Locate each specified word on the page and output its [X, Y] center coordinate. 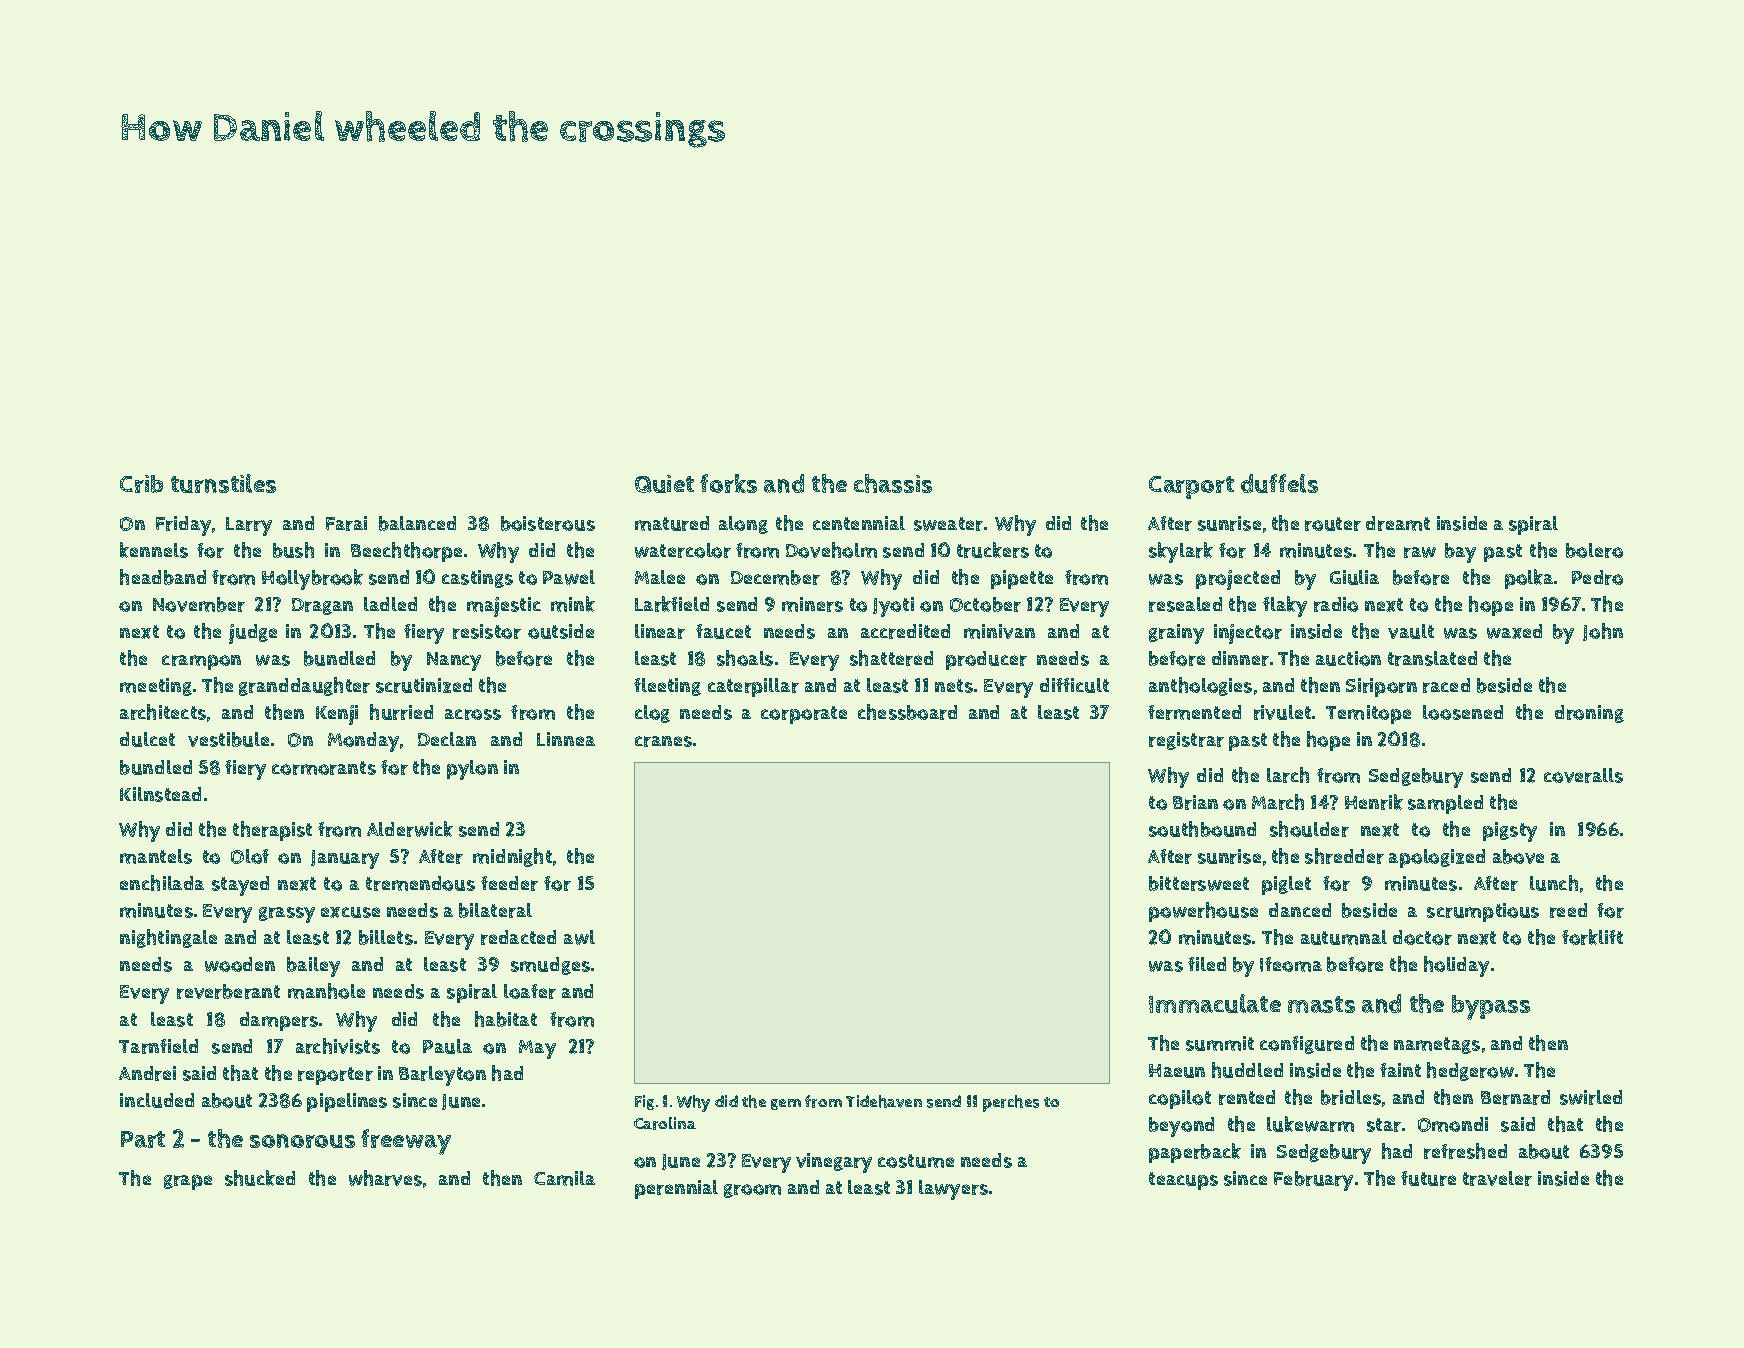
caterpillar [753, 687]
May [537, 1049]
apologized [1437, 858]
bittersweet [1199, 883]
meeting [156, 687]
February [1313, 1181]
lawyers [953, 1190]
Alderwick [410, 829]
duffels [1279, 483]
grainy [1176, 634]
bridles [1351, 1097]
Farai [346, 523]
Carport [1191, 487]
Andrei [147, 1073]
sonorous [302, 1141]
